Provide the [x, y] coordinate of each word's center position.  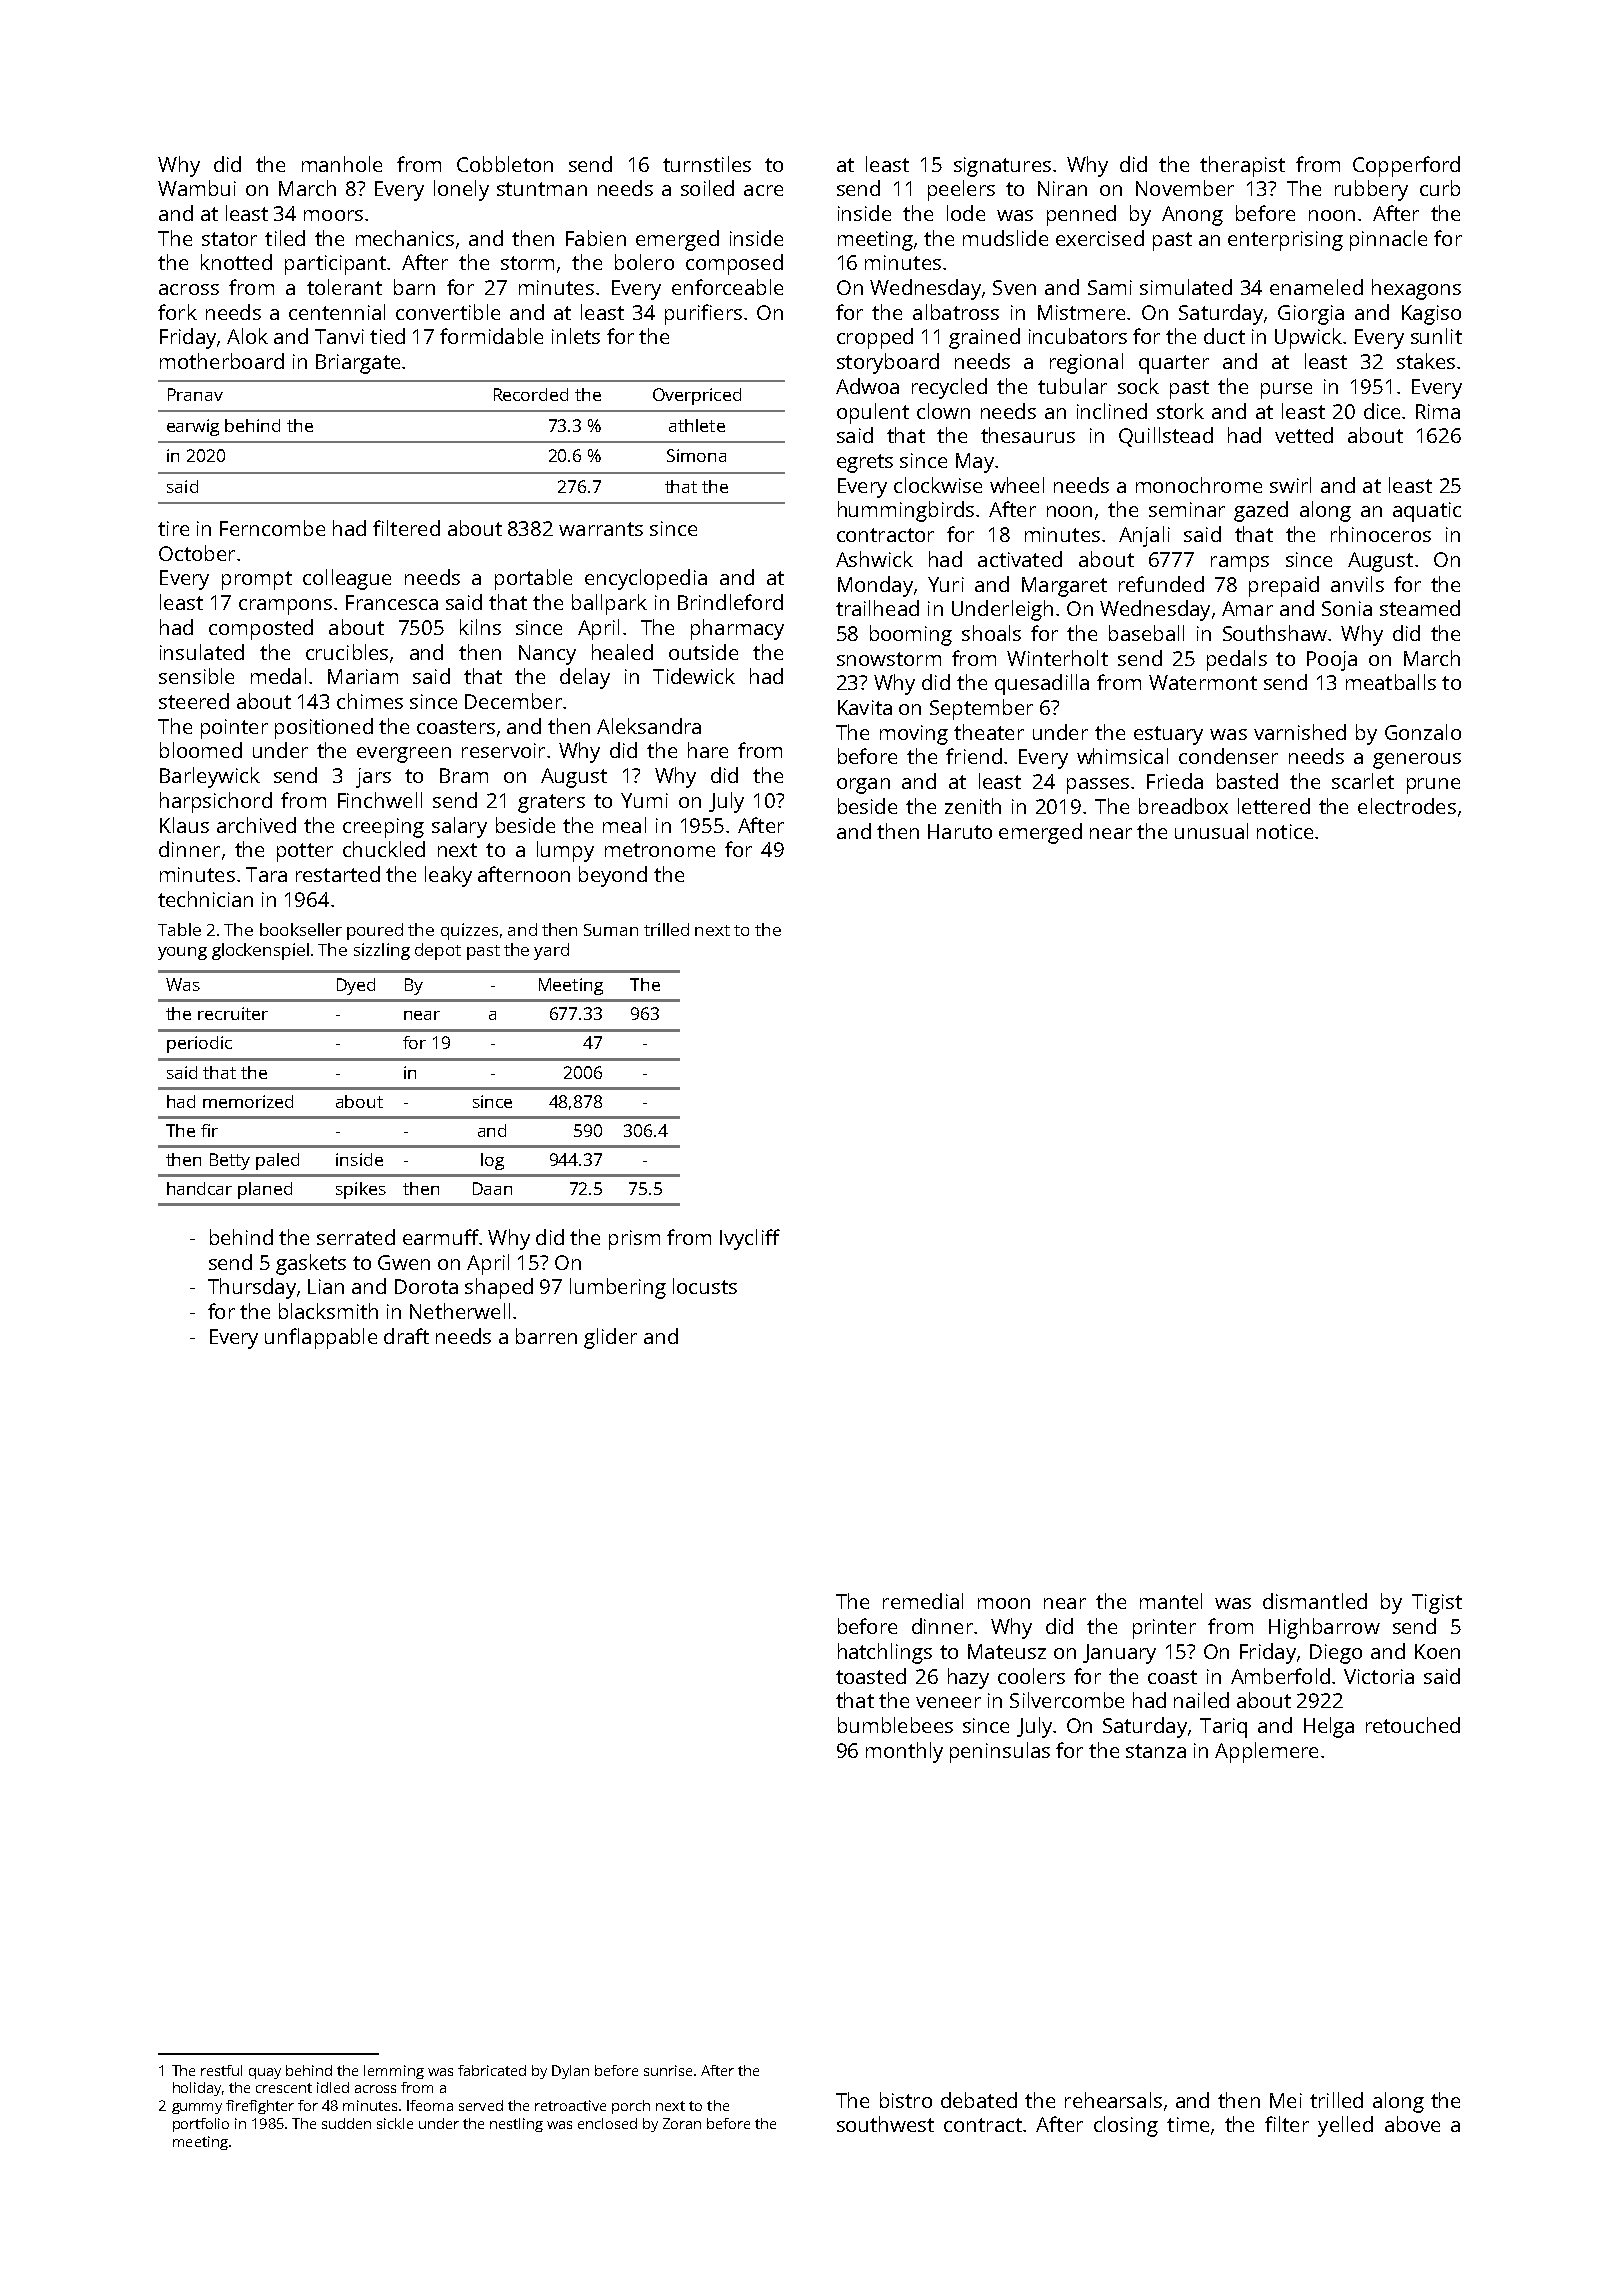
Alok [247, 336]
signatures [1002, 167]
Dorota [426, 1286]
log [492, 1161]
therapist [1242, 166]
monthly [904, 1752]
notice [1285, 831]
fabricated [492, 2070]
